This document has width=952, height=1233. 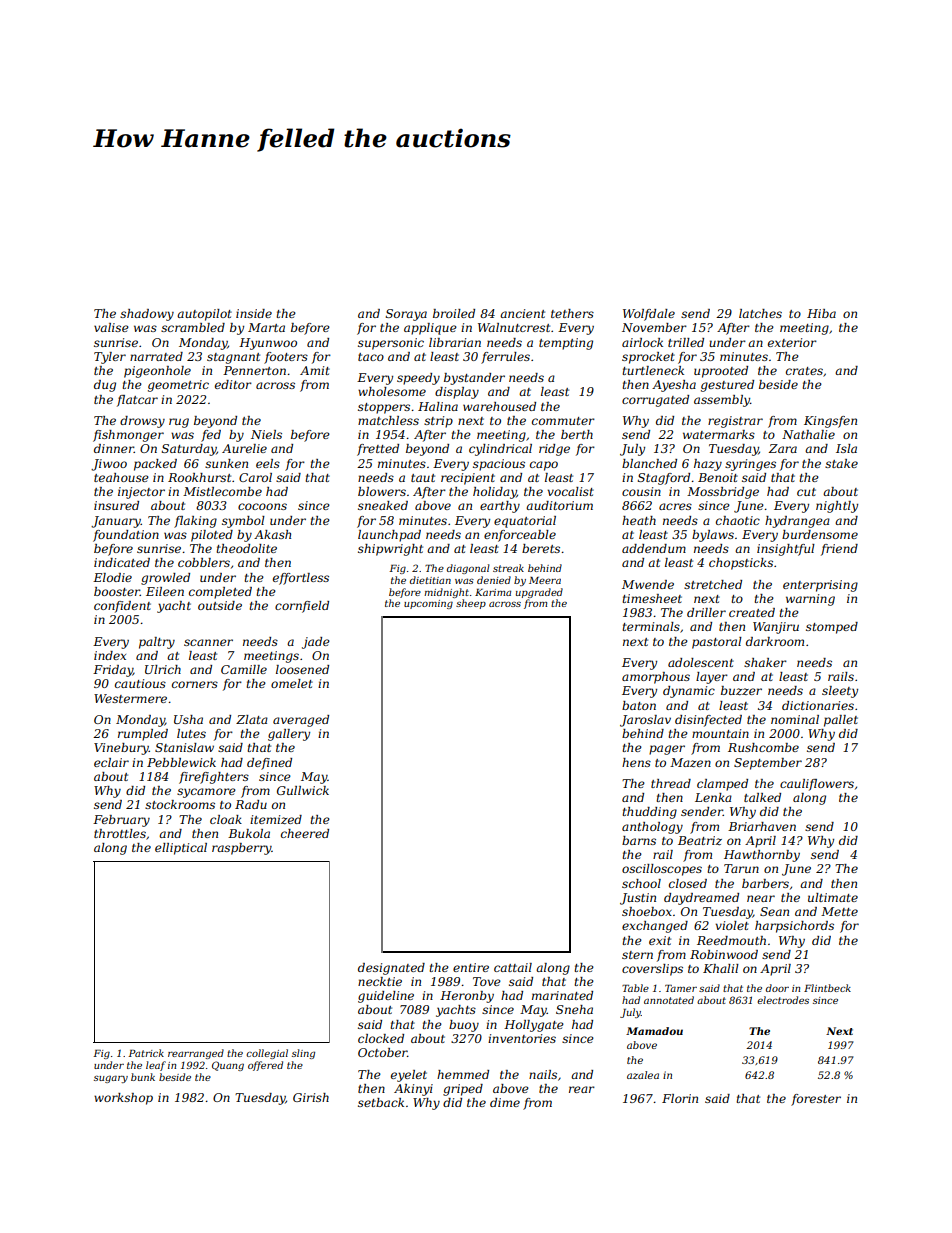 I want to click on upgraded, so click(x=539, y=593).
